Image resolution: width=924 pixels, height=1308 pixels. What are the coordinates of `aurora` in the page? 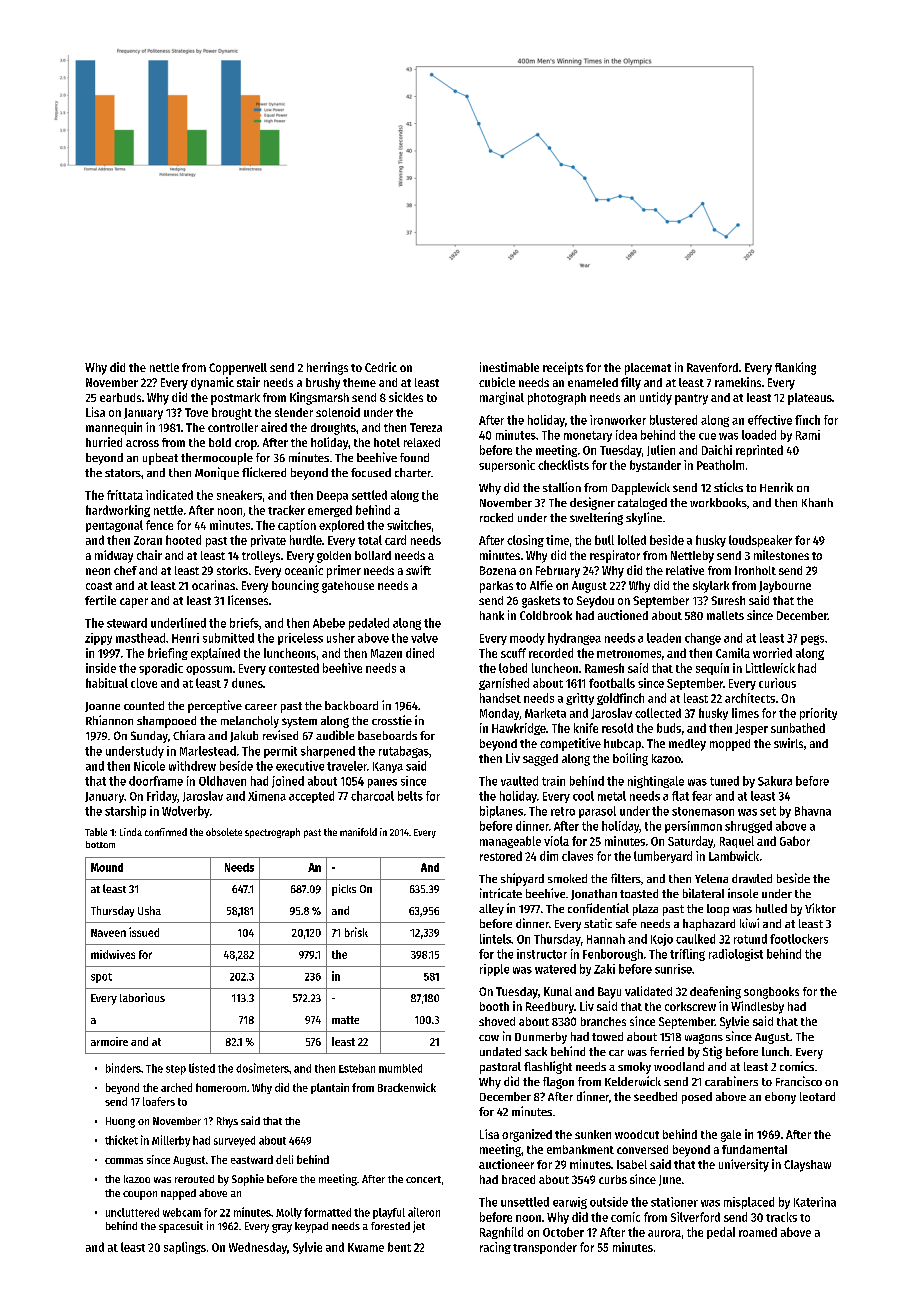 It's located at (664, 1233).
